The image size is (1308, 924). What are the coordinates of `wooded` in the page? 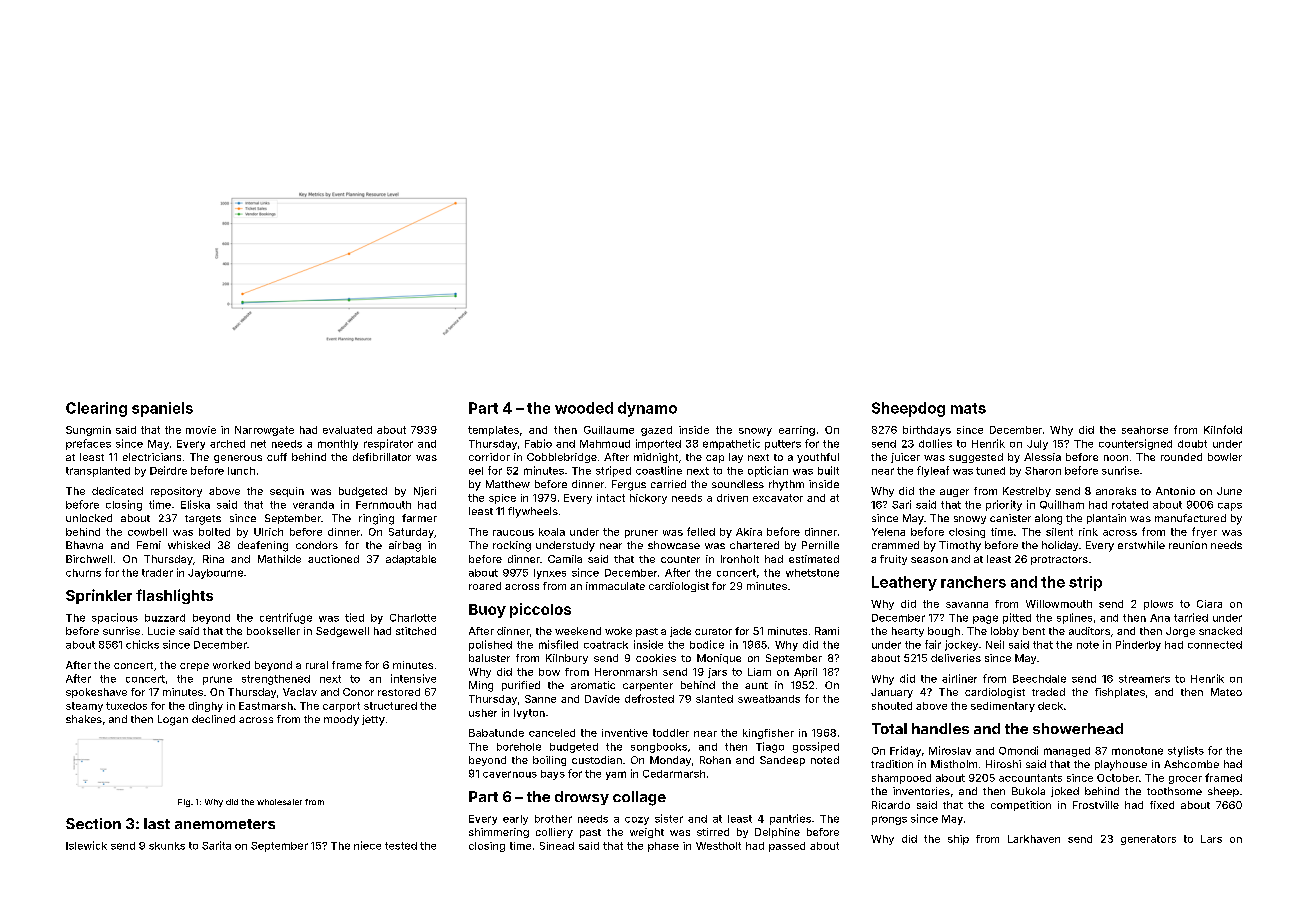 It's located at (584, 408).
